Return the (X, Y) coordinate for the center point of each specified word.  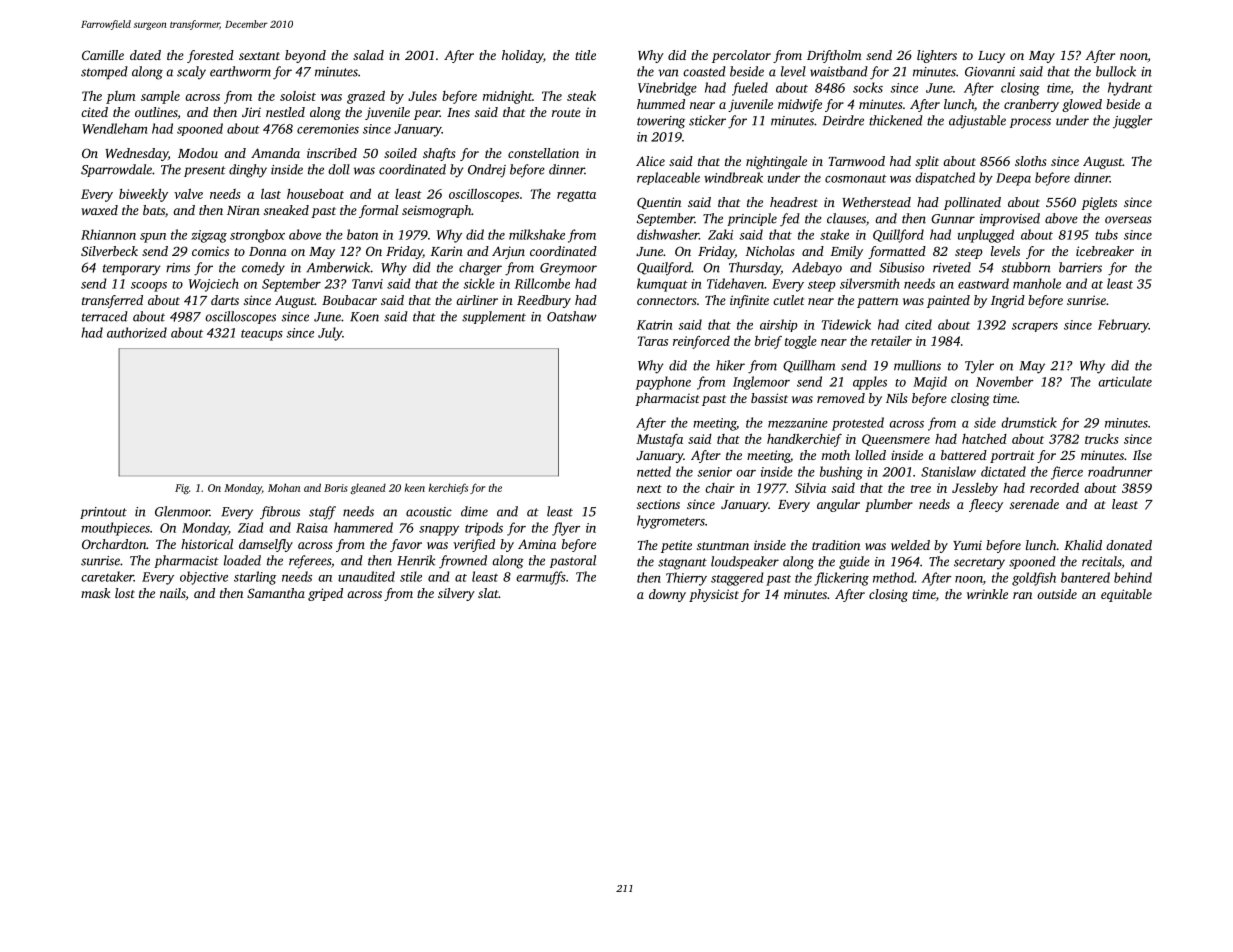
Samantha (276, 593)
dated (145, 55)
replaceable (668, 178)
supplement (494, 317)
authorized (137, 332)
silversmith (870, 283)
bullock (1116, 71)
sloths (1031, 161)
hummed (661, 104)
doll (339, 169)
